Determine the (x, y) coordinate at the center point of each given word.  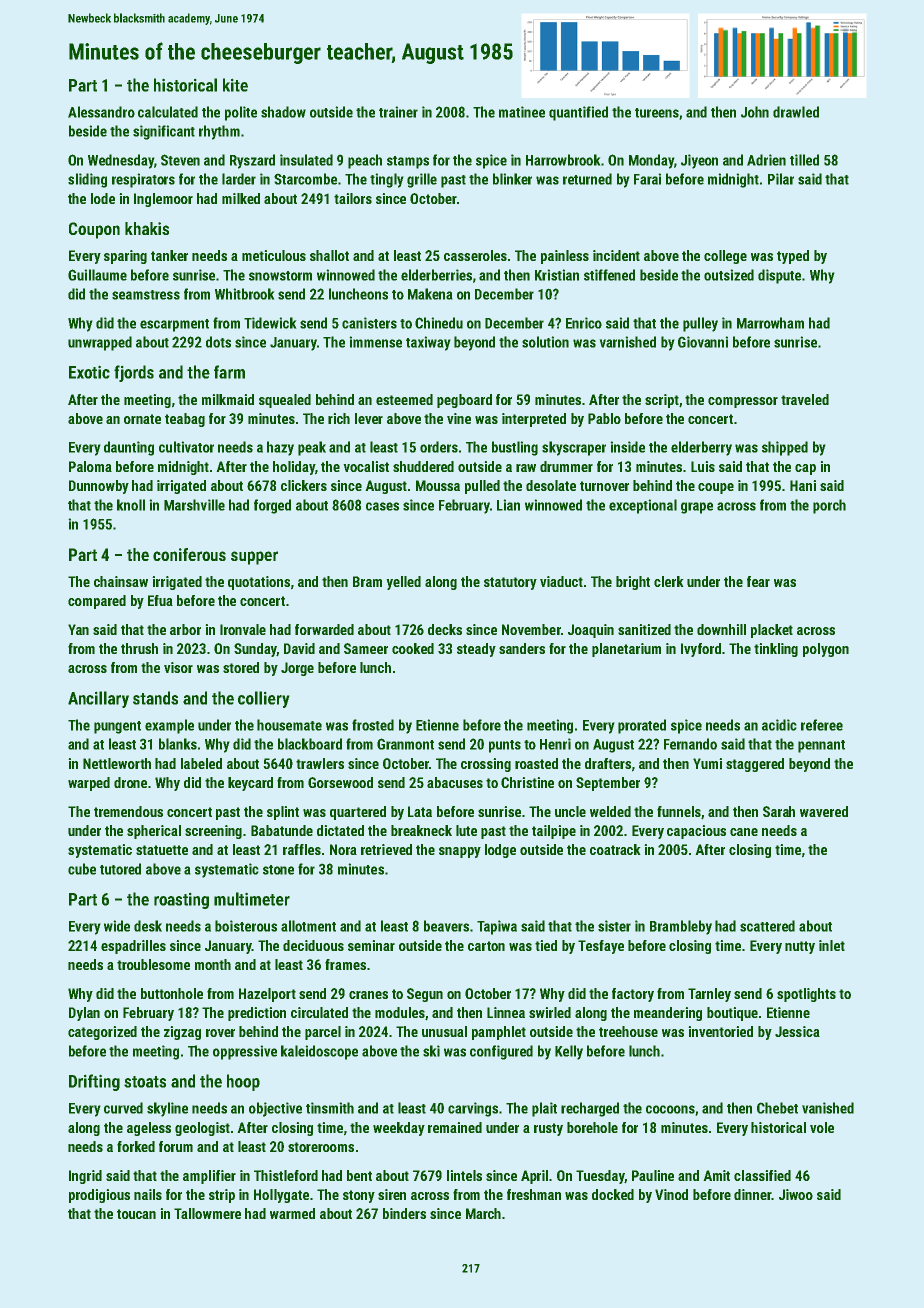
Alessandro (101, 112)
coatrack (615, 849)
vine (459, 418)
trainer (398, 112)
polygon (826, 650)
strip (222, 1196)
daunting (129, 448)
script (662, 401)
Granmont (405, 744)
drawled (796, 112)
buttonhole (172, 993)
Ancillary (98, 699)
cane (744, 832)
